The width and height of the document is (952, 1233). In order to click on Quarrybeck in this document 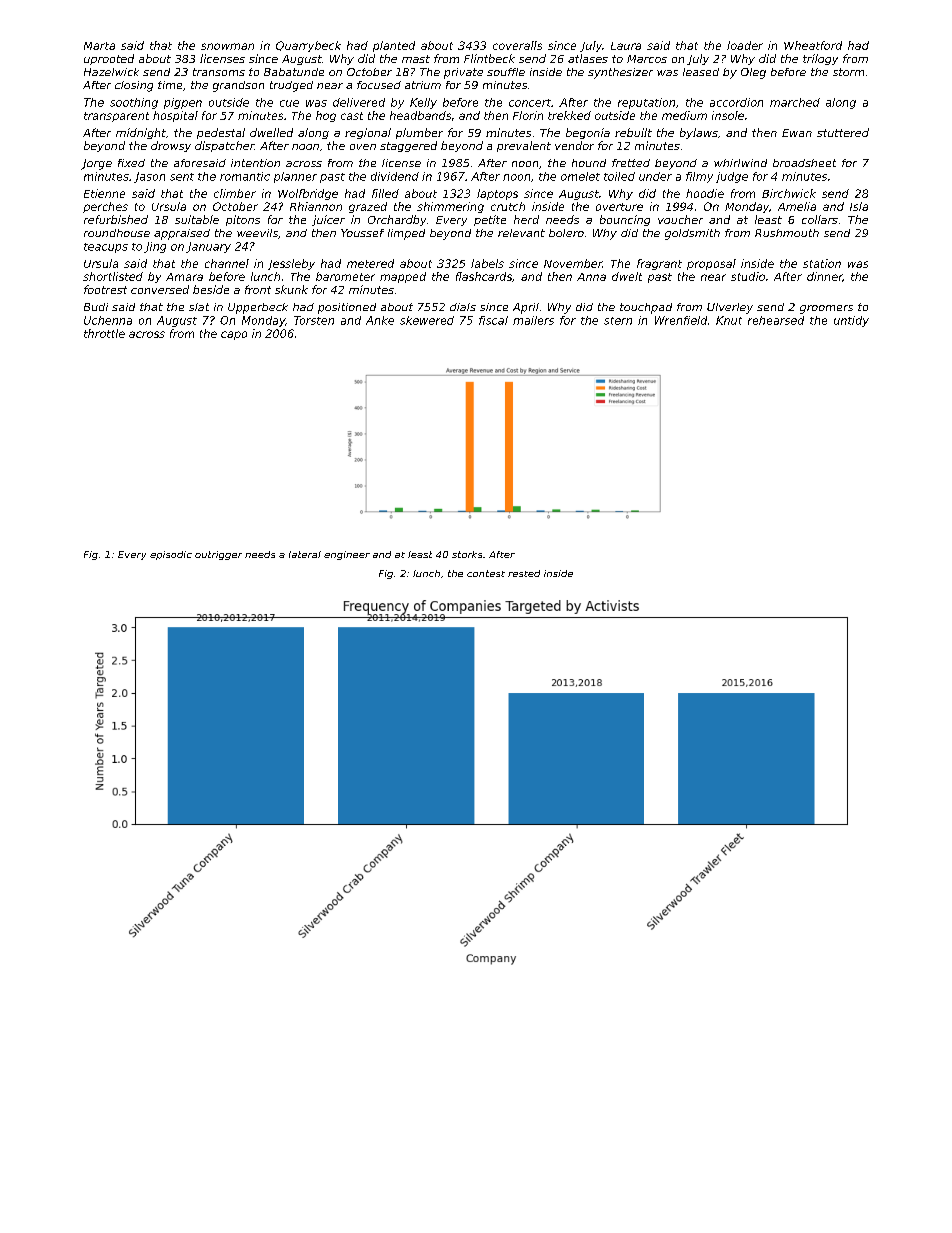, I will do `click(308, 46)`.
